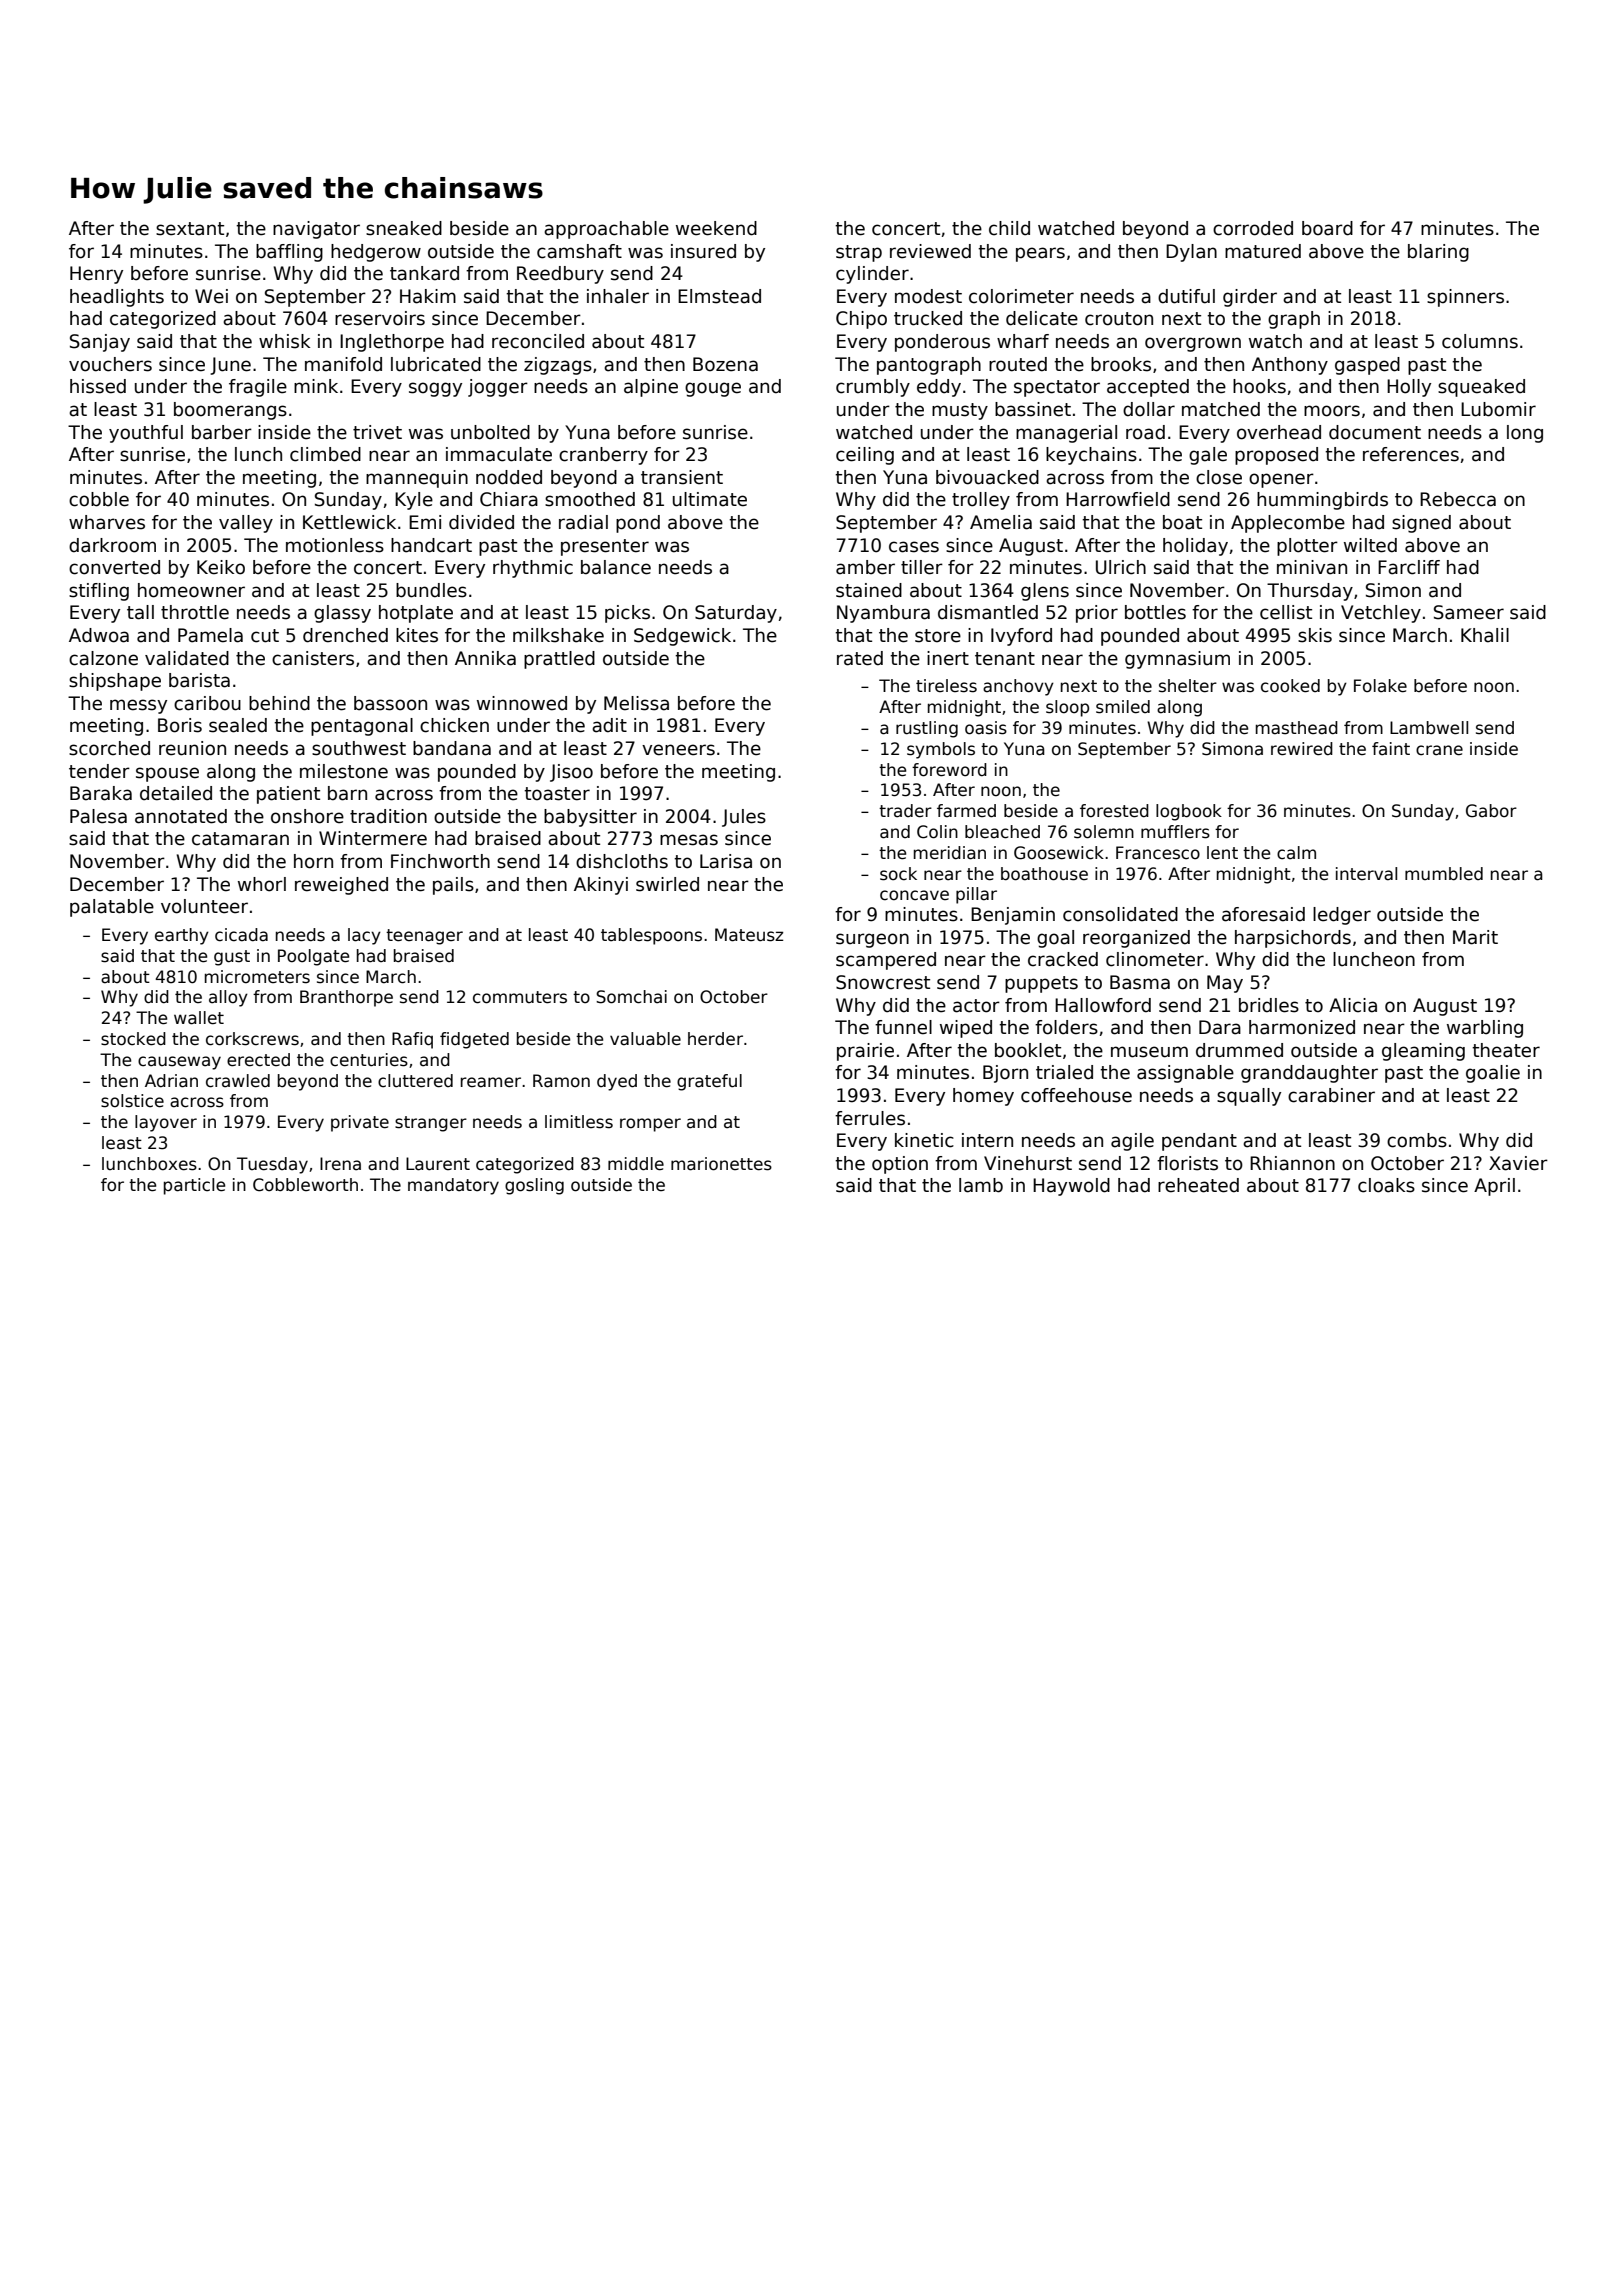 The image size is (1620, 2292). Describe the element at coordinates (166, 1123) in the page. I see `layover` at that location.
